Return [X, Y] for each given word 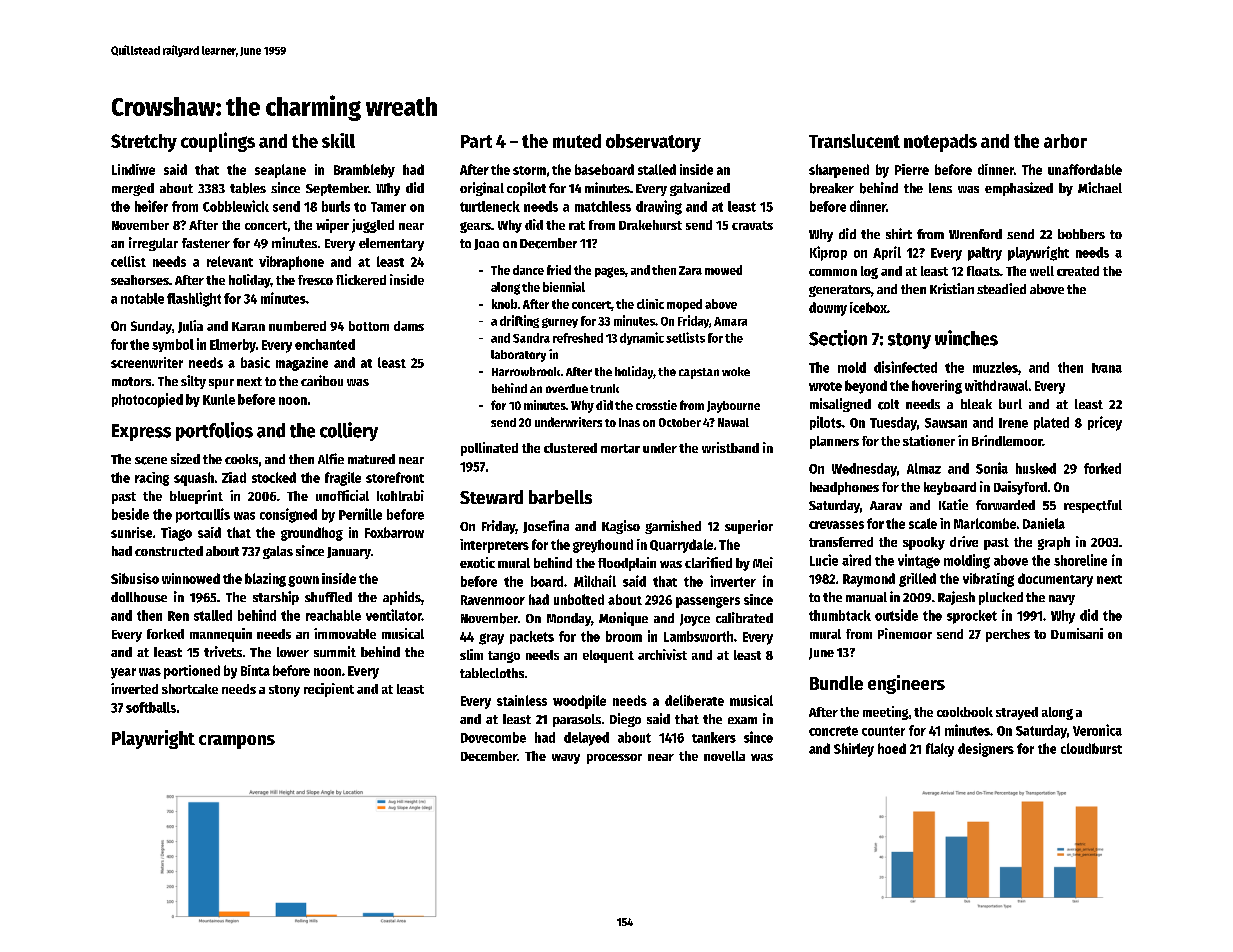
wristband [730, 447]
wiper [332, 226]
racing [152, 479]
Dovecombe [493, 737]
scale [923, 523]
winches [966, 338]
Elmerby [233, 346]
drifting [519, 321]
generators [840, 291]
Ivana [1107, 368]
